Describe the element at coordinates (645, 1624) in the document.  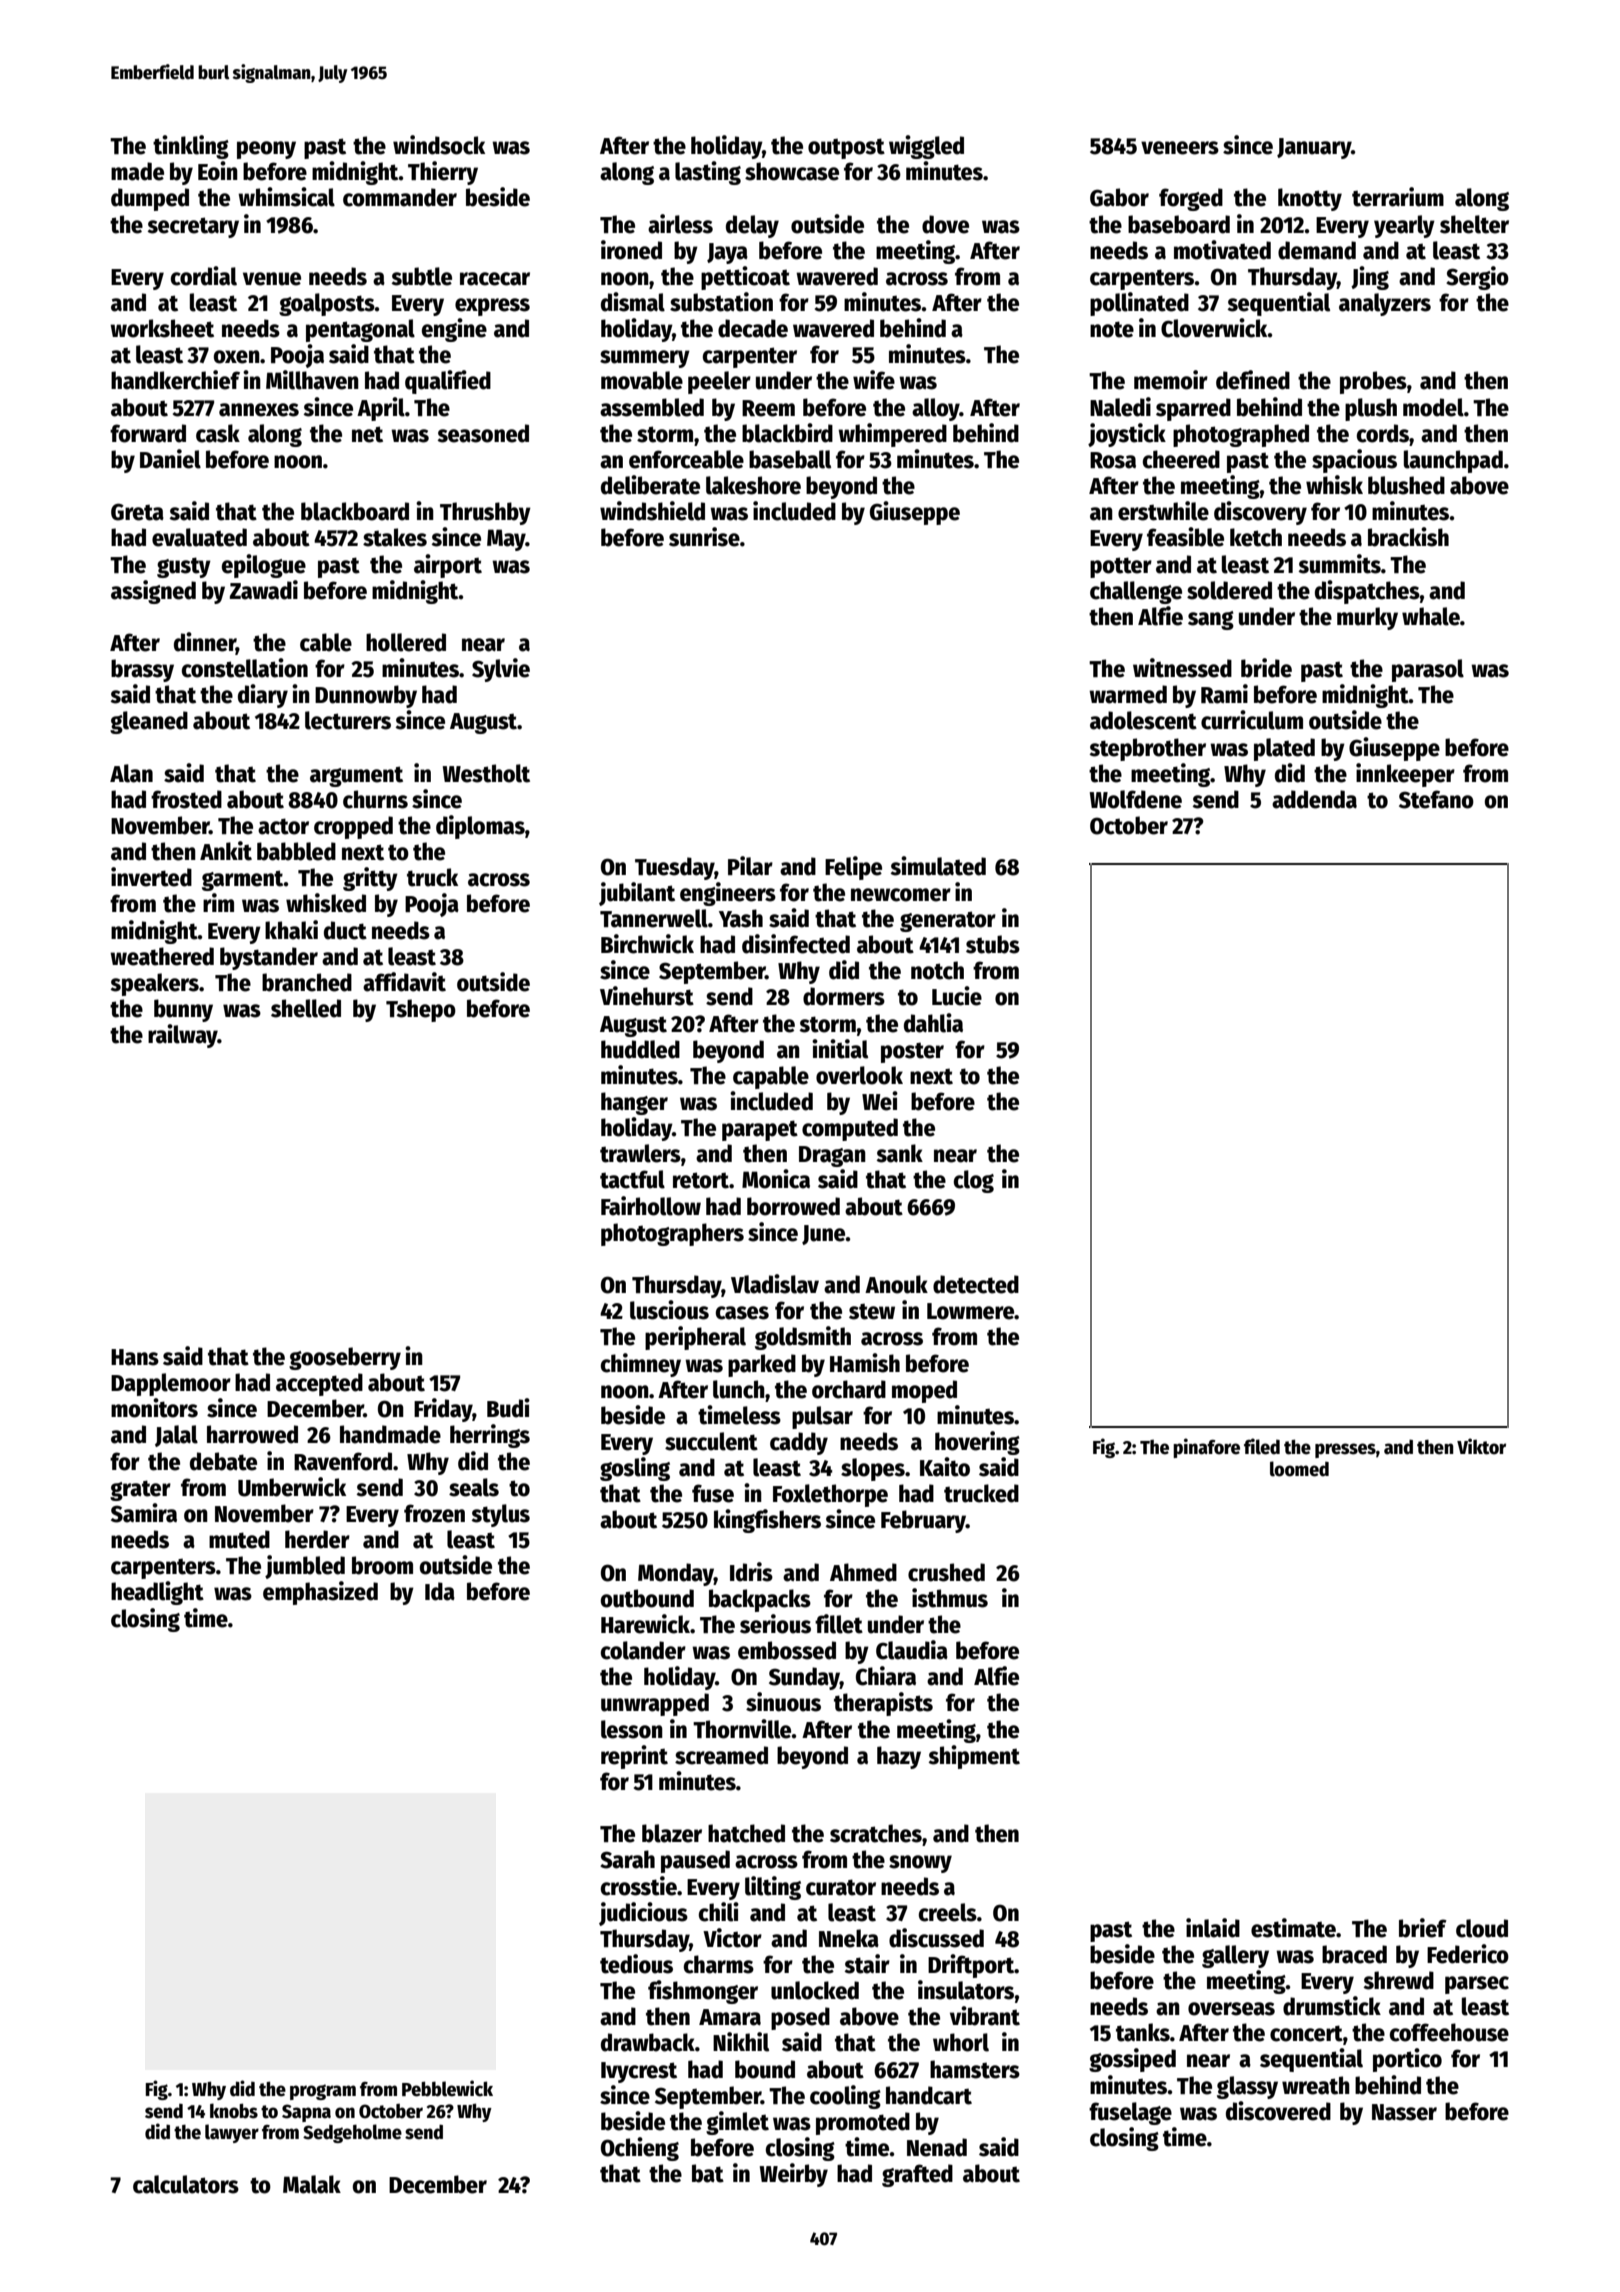
I see `Harewick` at that location.
